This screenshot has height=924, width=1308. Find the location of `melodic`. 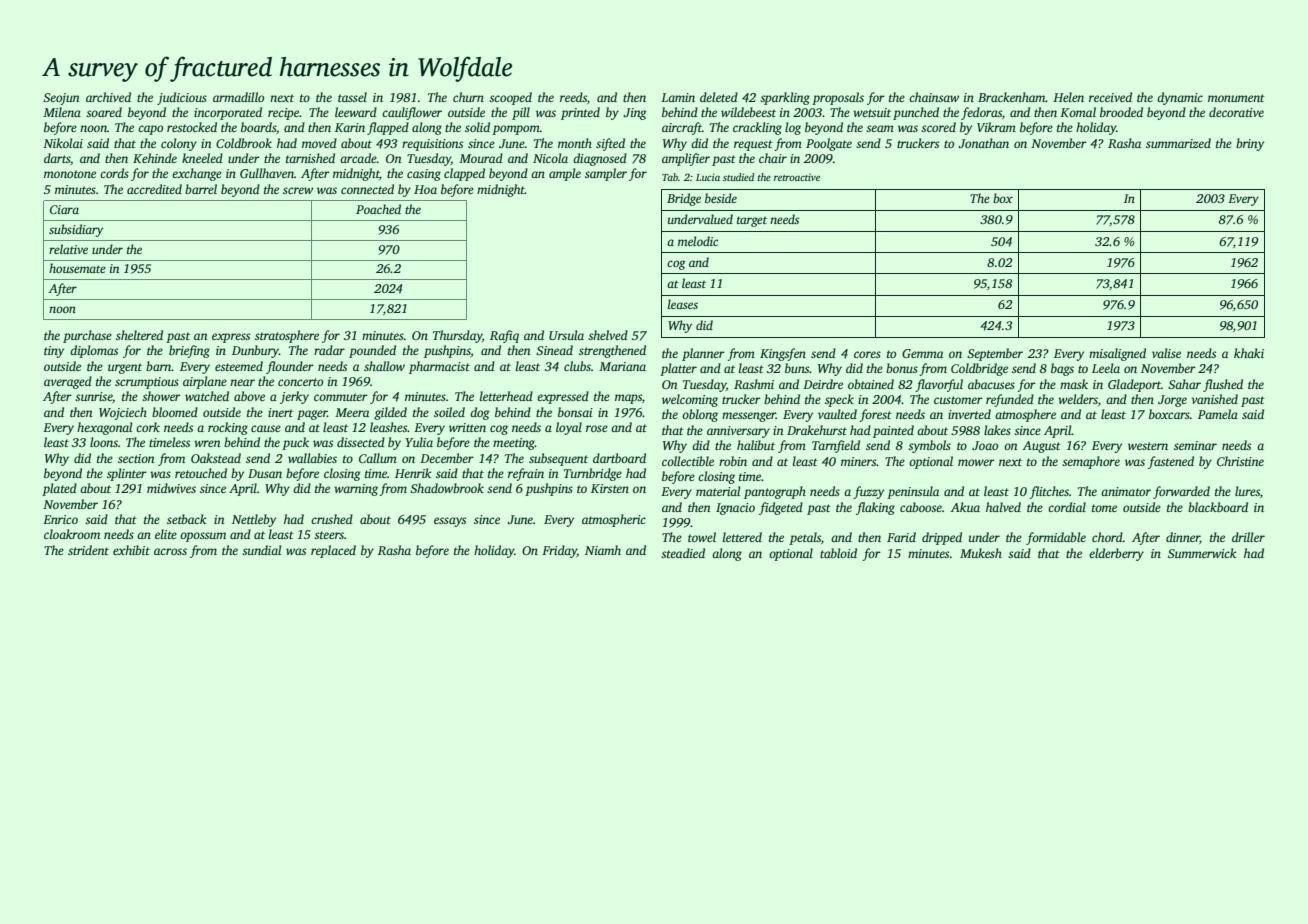

melodic is located at coordinates (698, 241).
